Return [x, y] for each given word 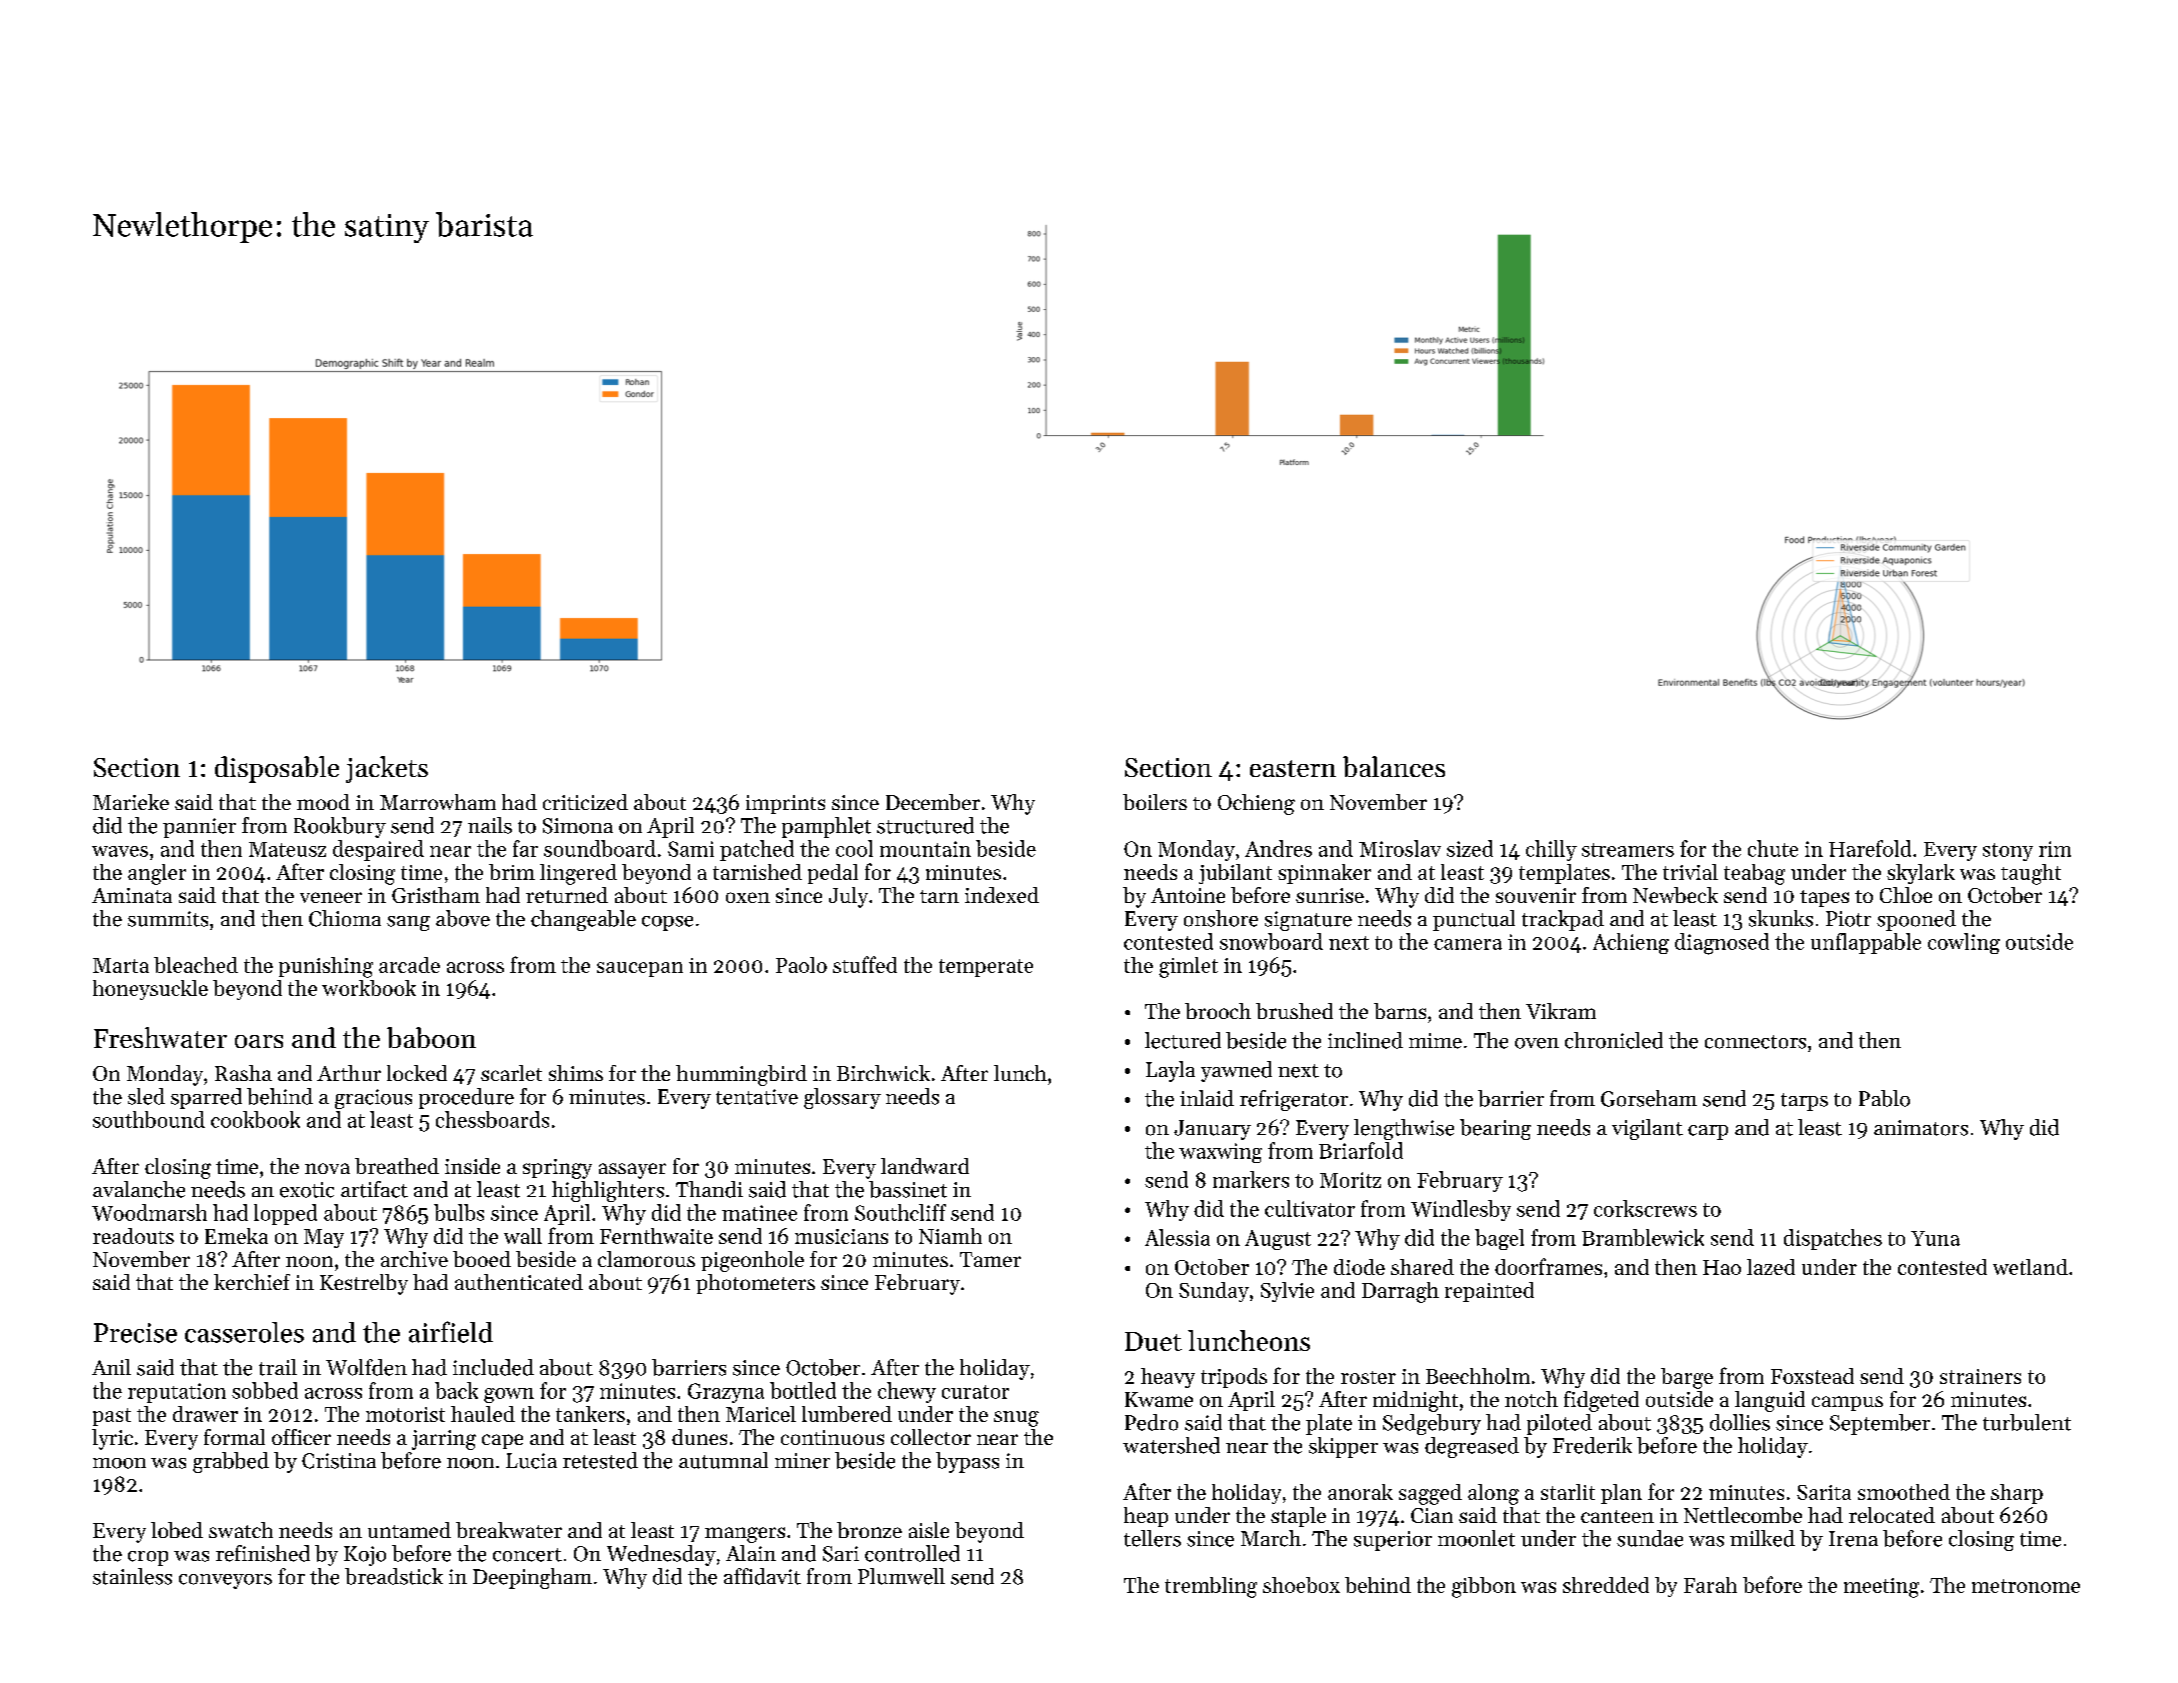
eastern [1293, 768]
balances [1394, 766]
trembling [1211, 1587]
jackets [387, 769]
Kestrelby [364, 1284]
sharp [2017, 1494]
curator [975, 1392]
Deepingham [532, 1578]
